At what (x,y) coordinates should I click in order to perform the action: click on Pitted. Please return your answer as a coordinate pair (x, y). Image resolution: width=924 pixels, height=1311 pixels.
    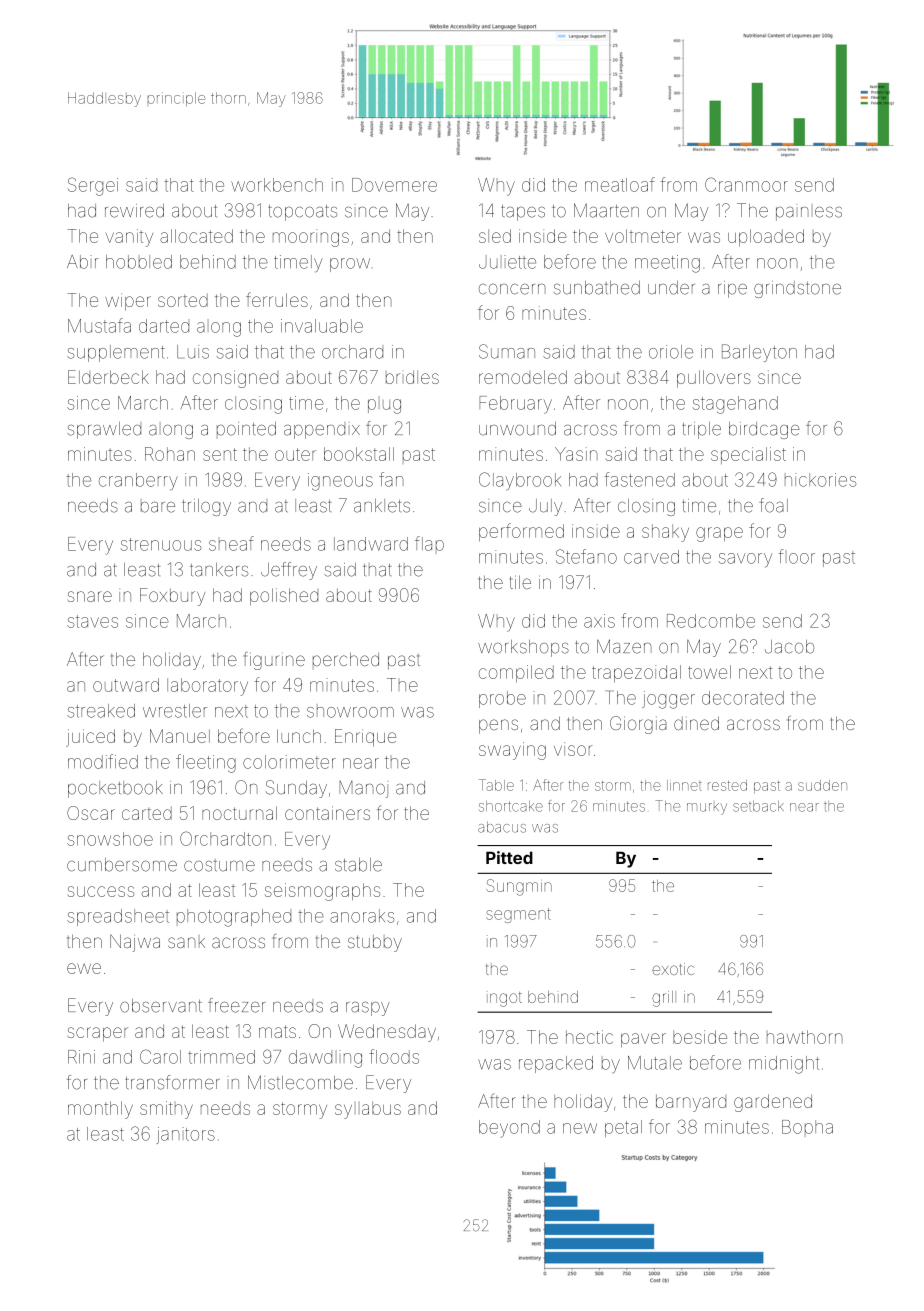
    Looking at the image, I should click on (509, 857).
